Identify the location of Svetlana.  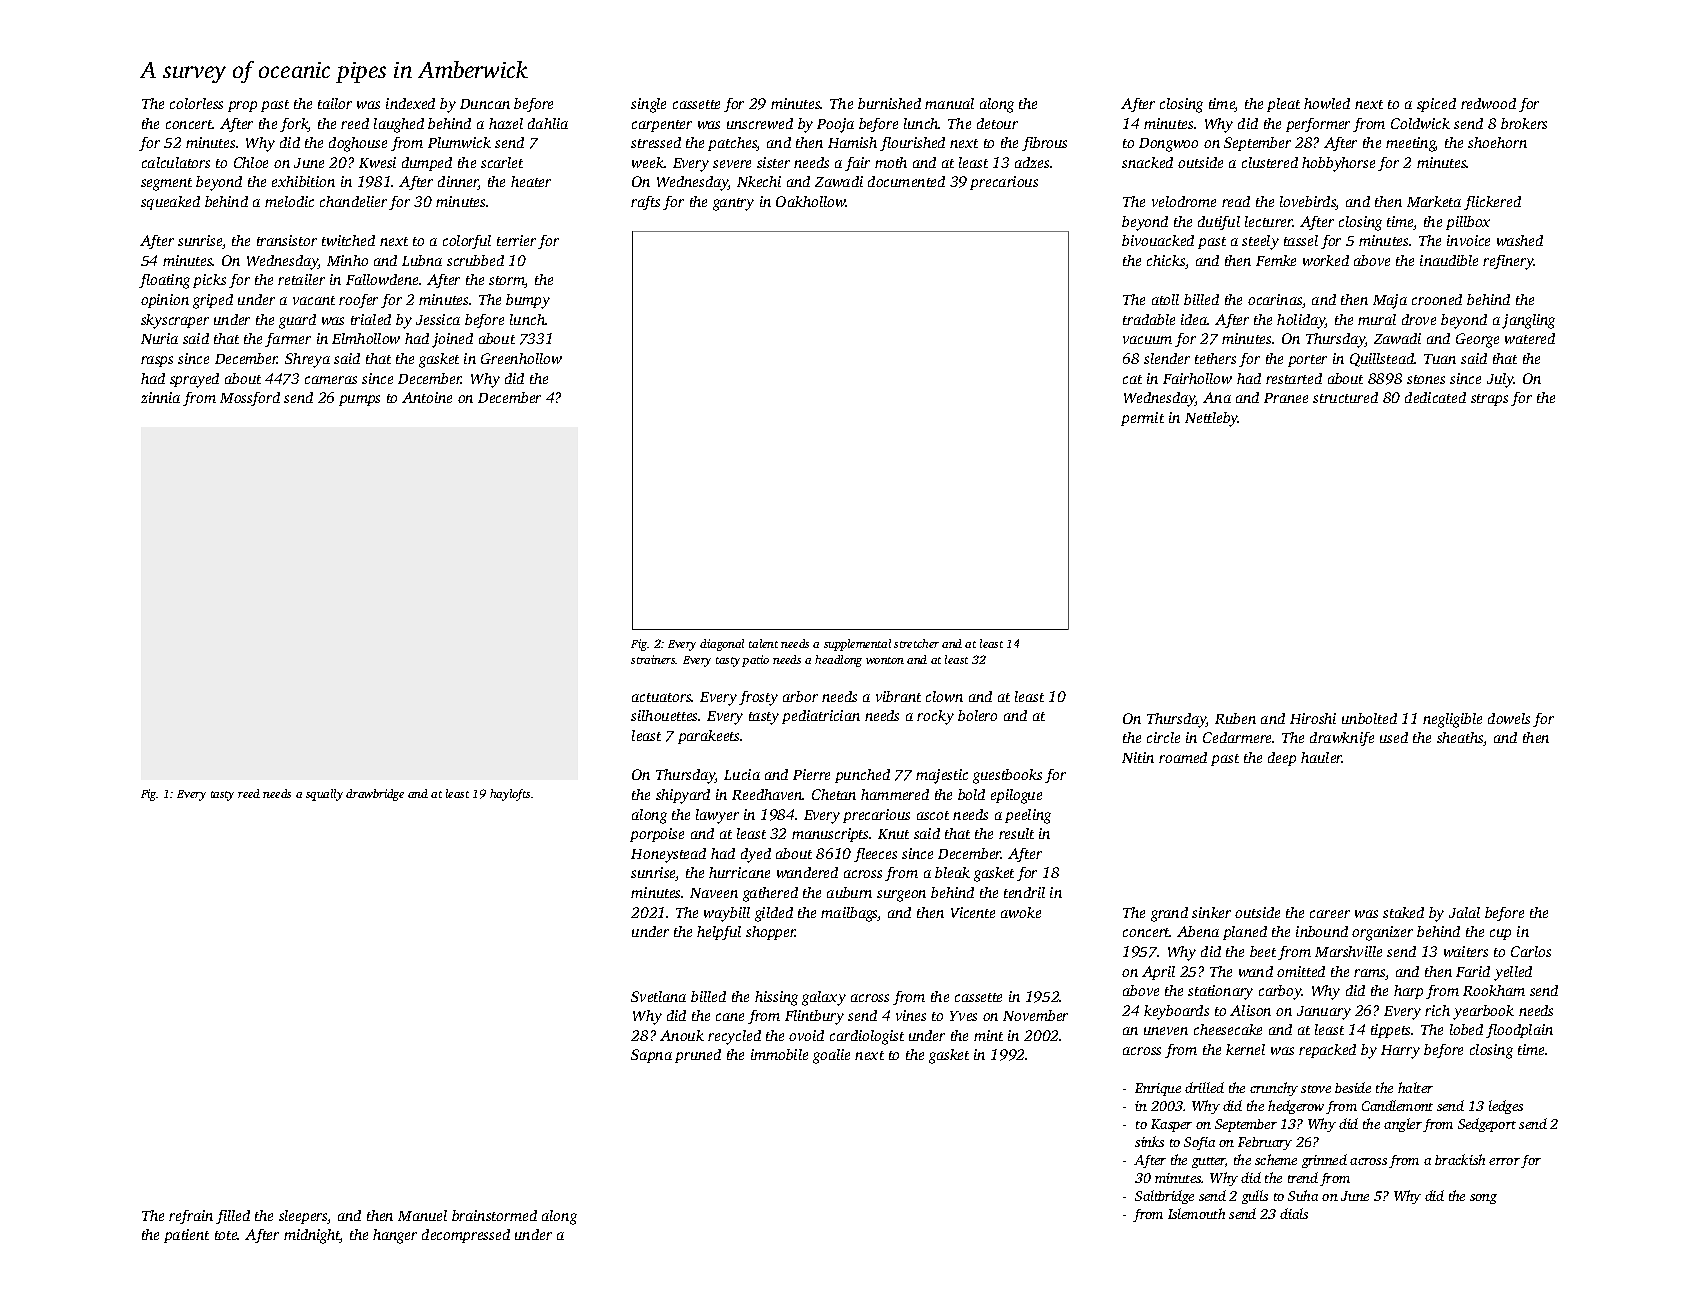
(658, 996).
